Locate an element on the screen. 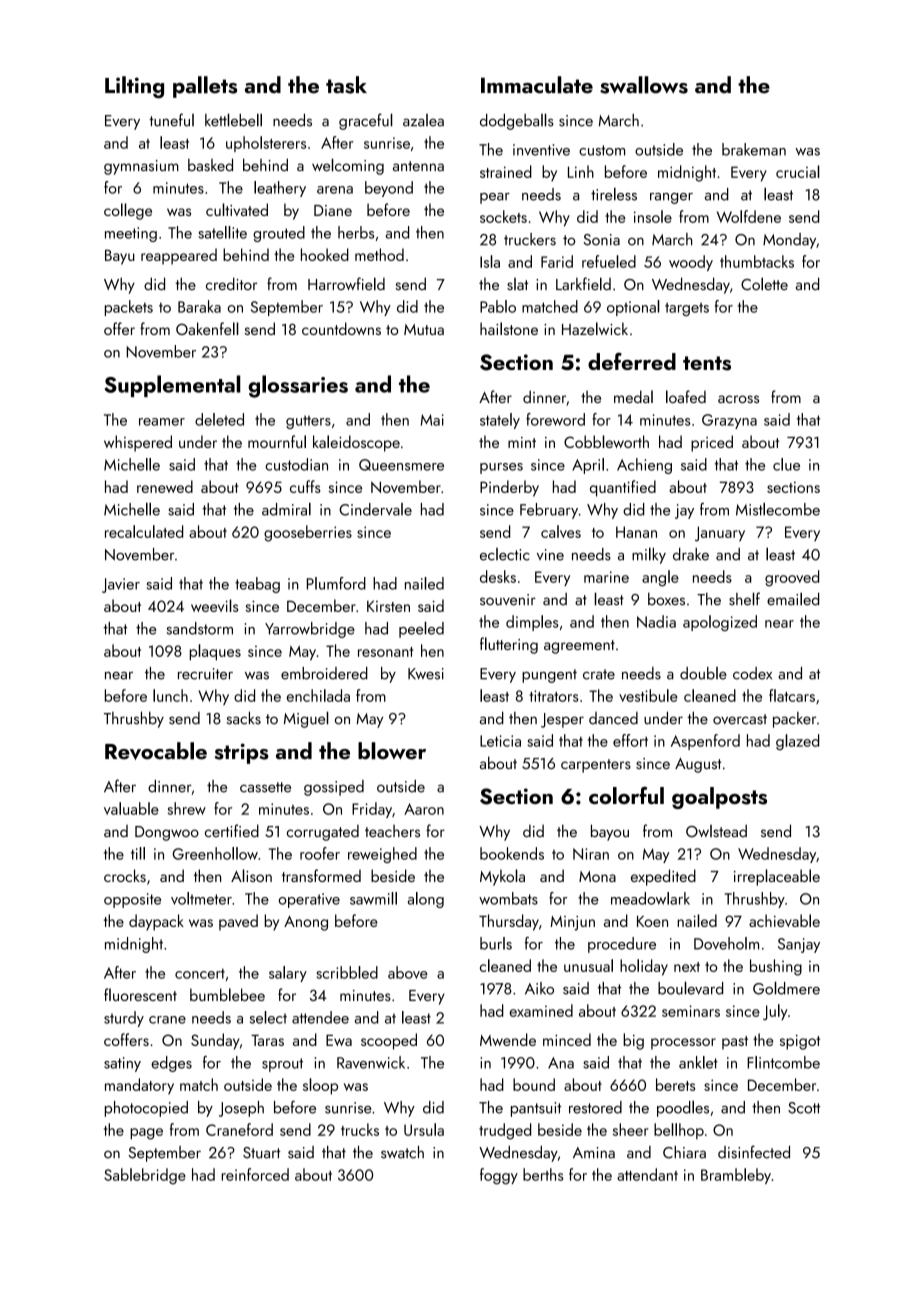 The width and height of the screenshot is (924, 1308). holiday is located at coordinates (644, 967).
